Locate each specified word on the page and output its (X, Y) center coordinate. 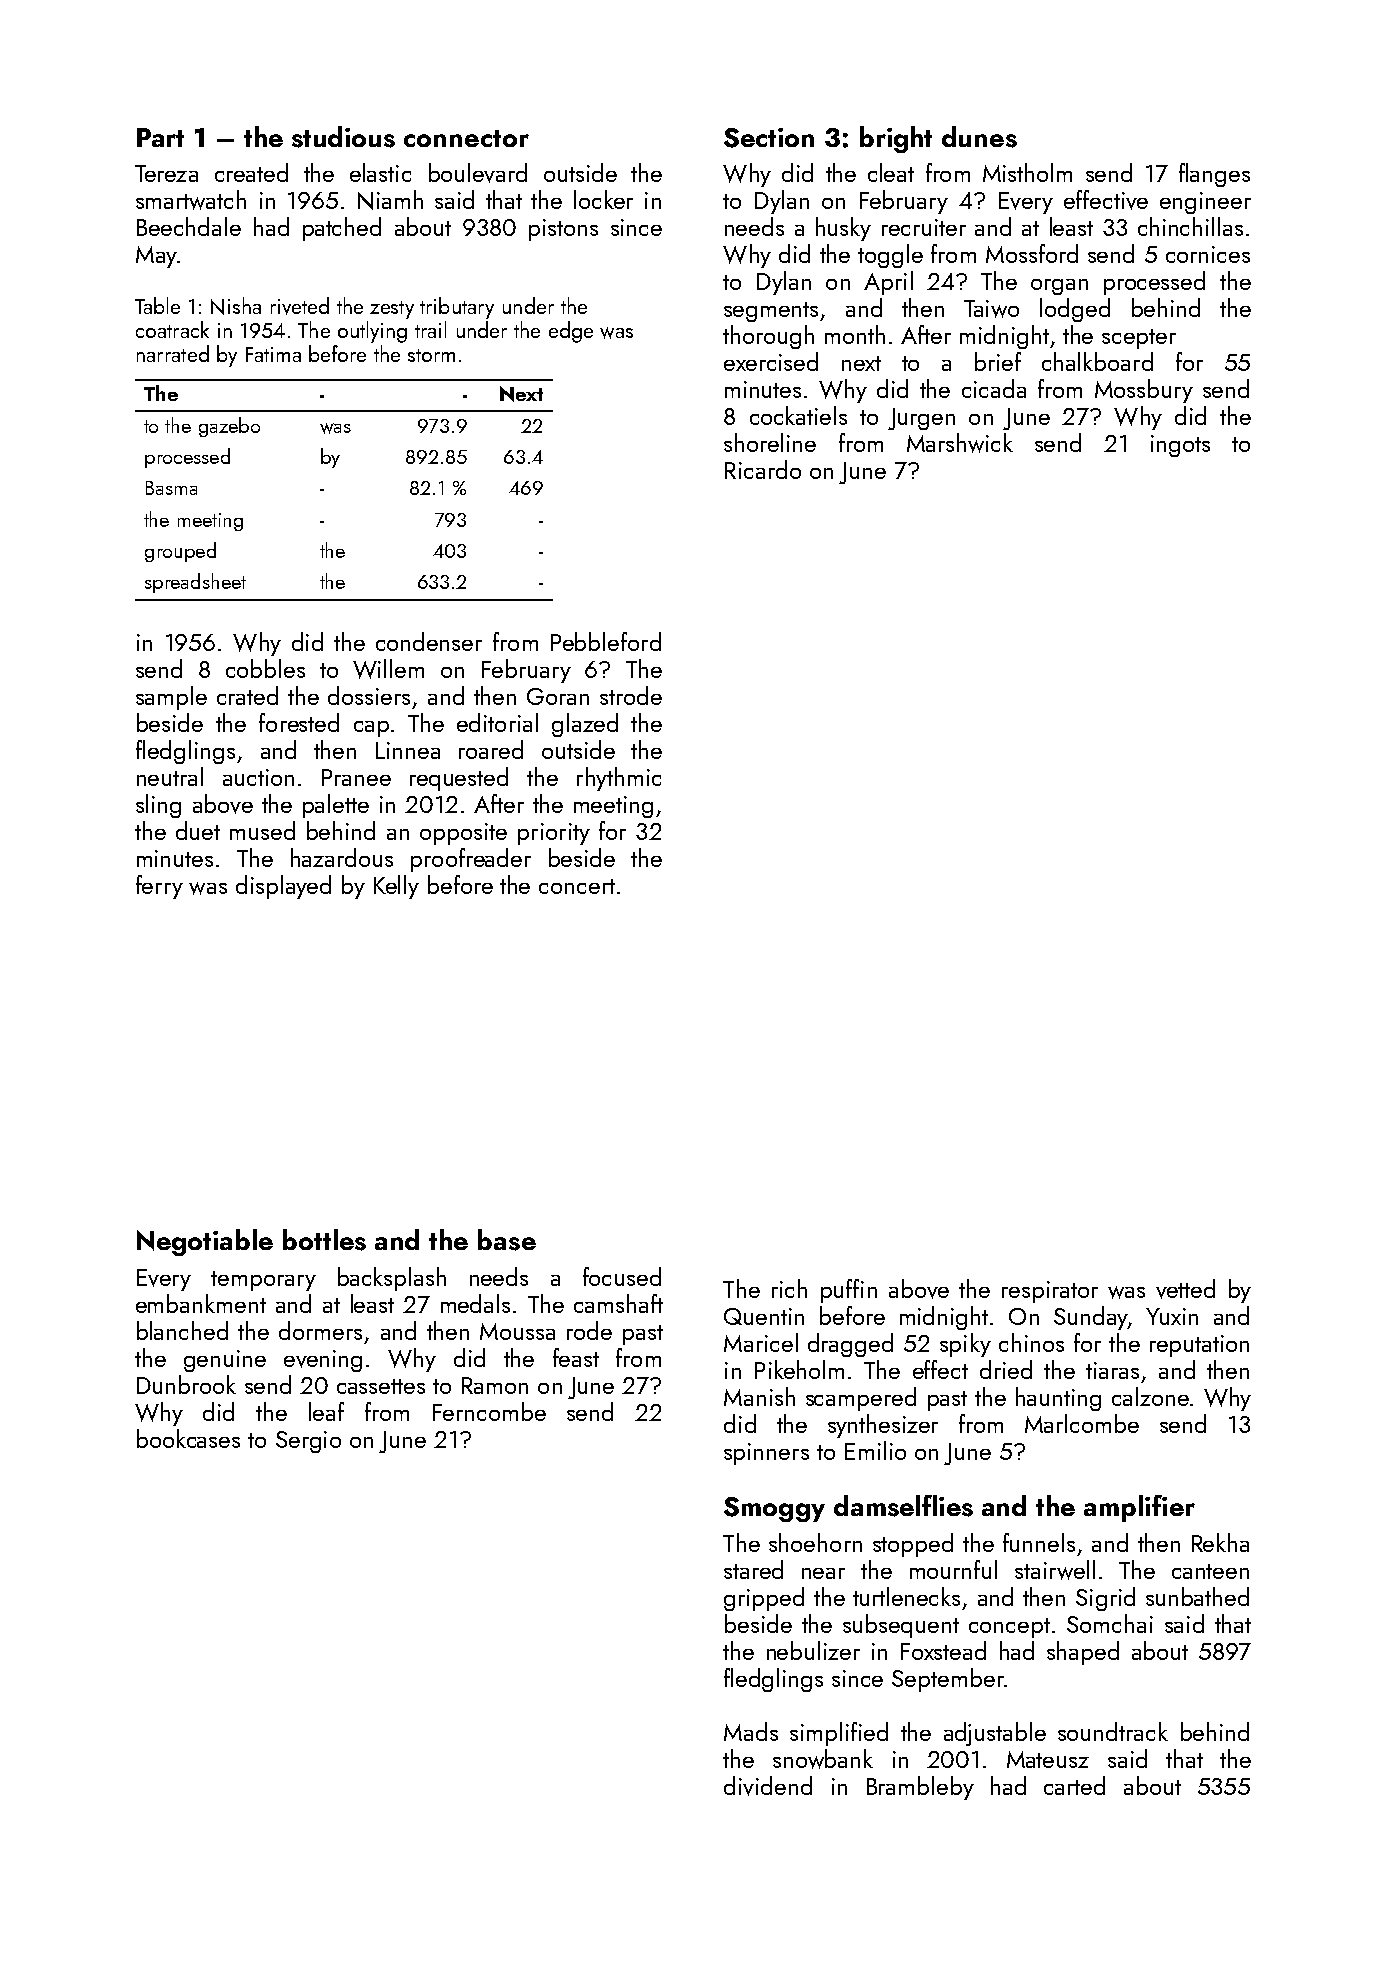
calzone (1150, 1396)
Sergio (308, 1442)
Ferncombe (489, 1411)
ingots (1180, 446)
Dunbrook (186, 1384)
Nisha (236, 306)
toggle (890, 256)
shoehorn (815, 1542)
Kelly (396, 887)
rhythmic (619, 779)
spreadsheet (195, 583)
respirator (1050, 1292)
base (507, 1240)
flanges (1214, 175)
